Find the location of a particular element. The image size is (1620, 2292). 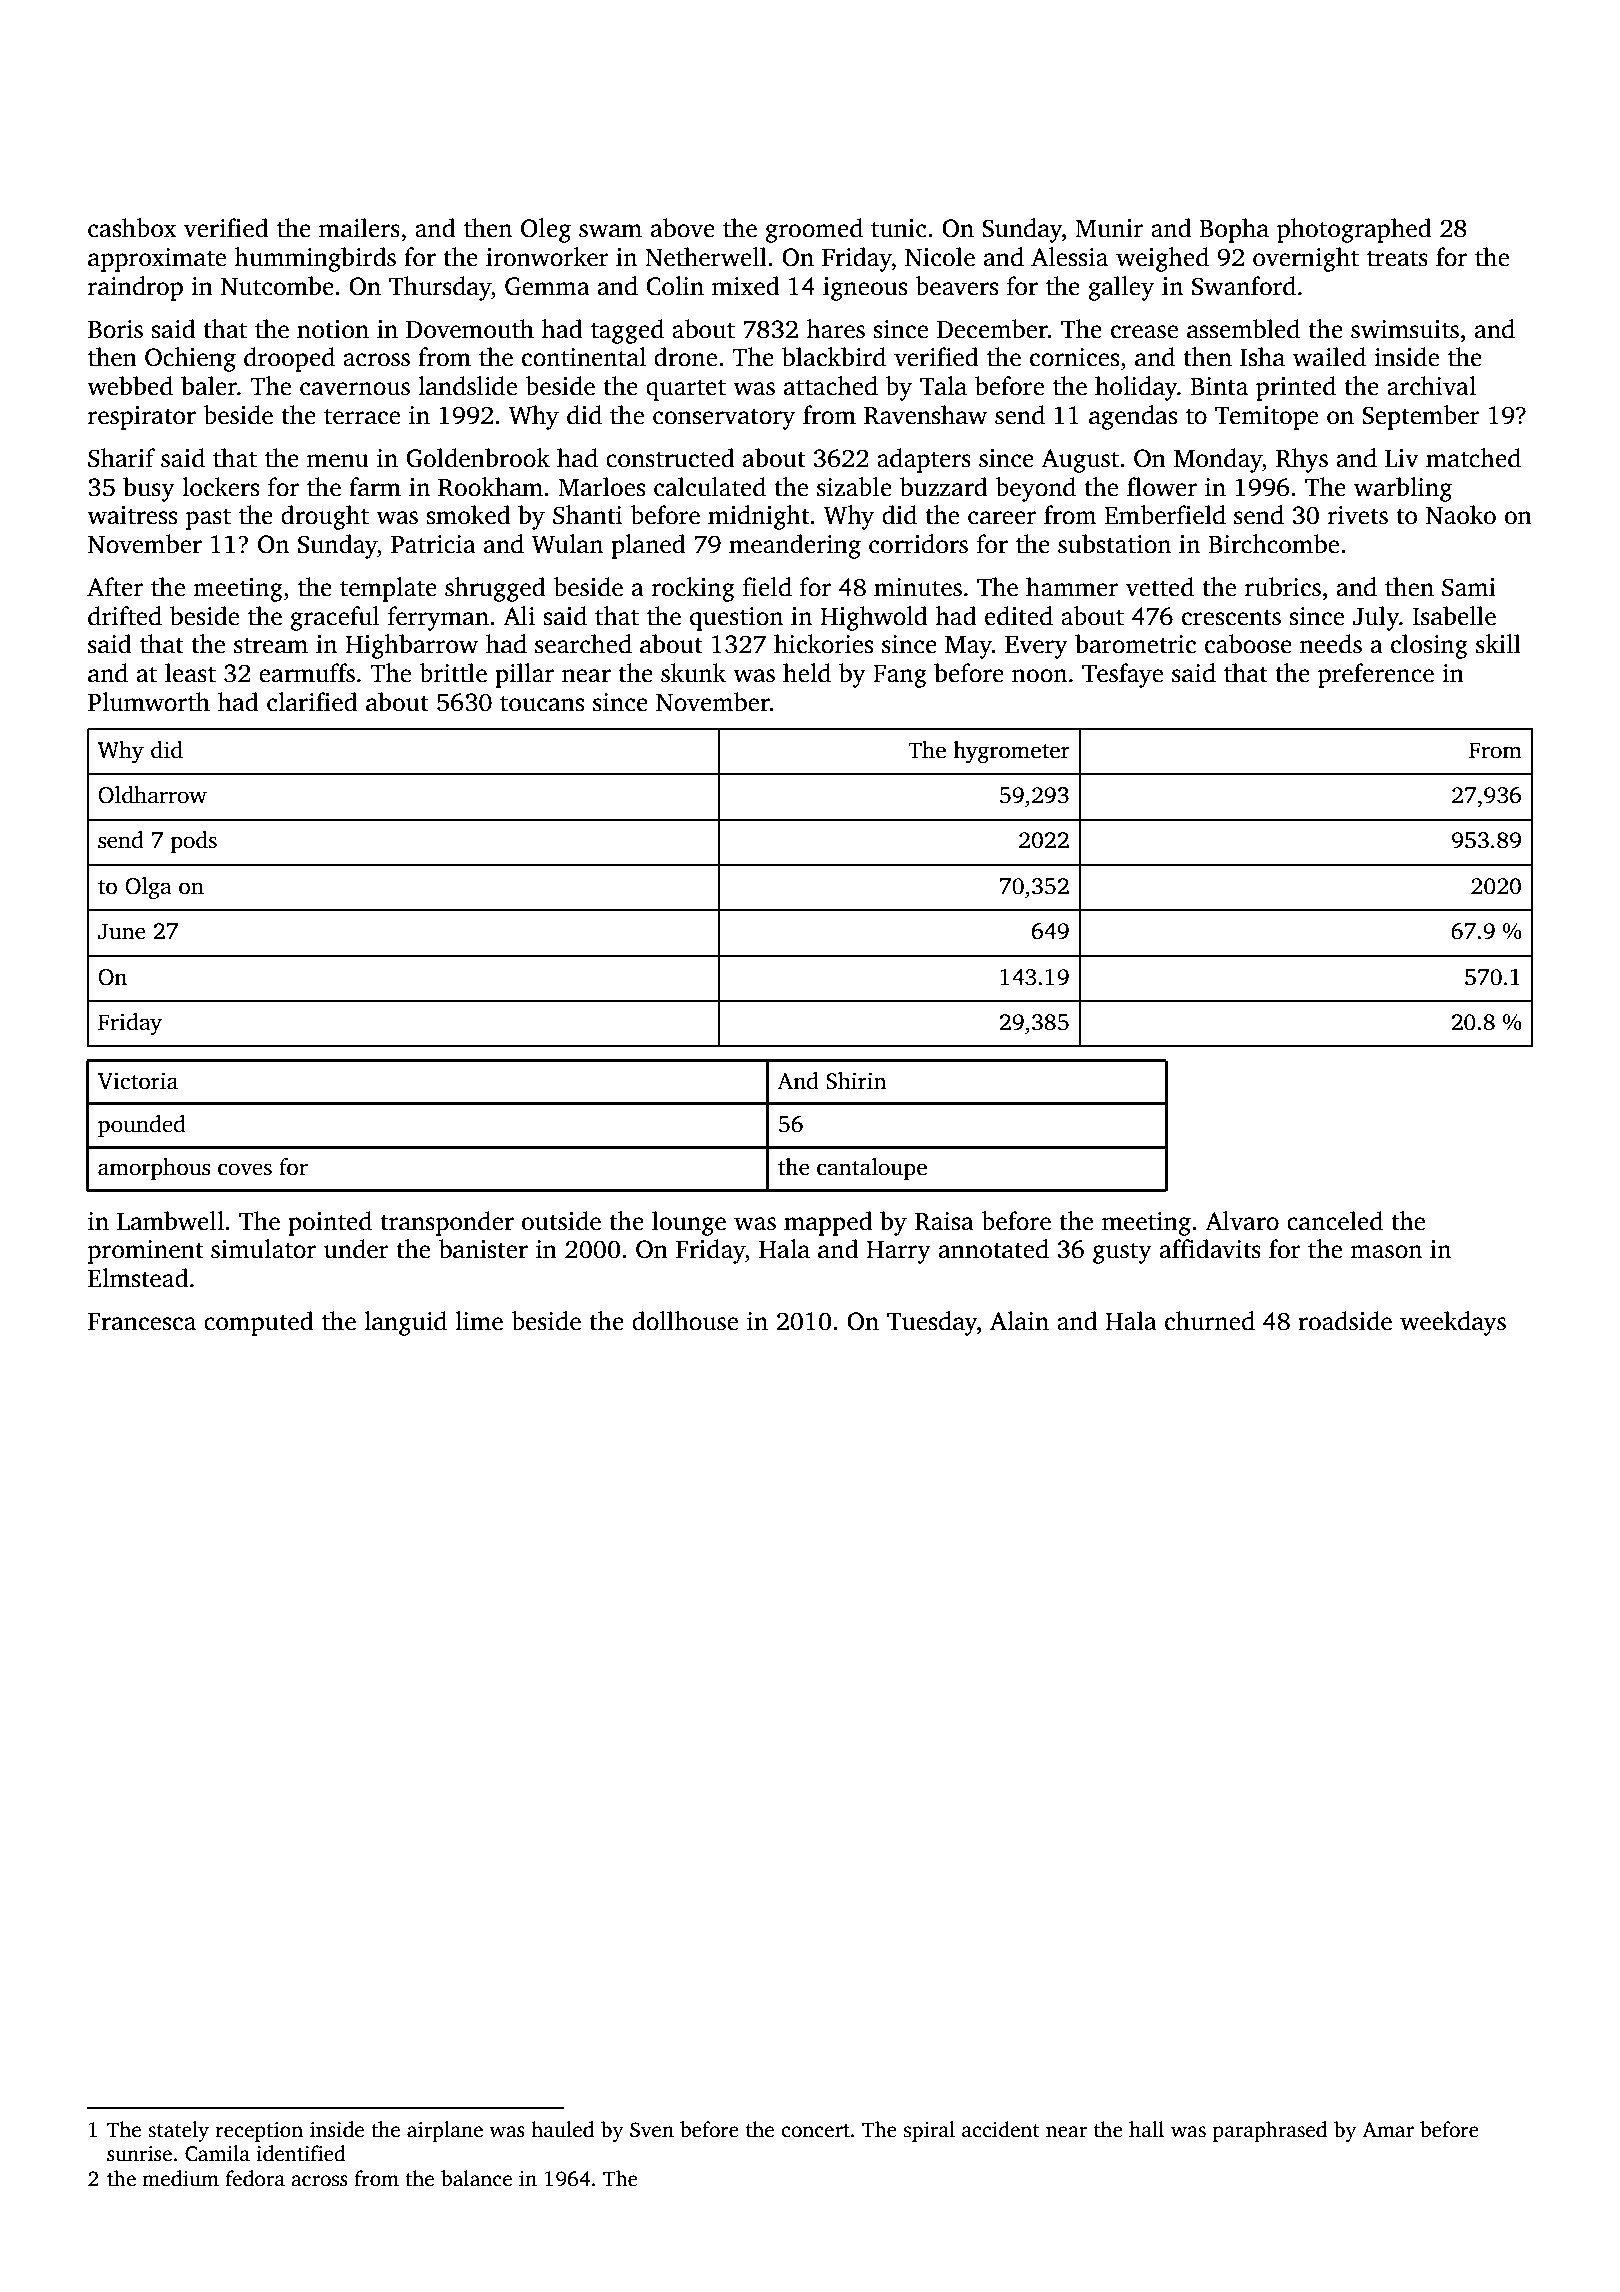

lime is located at coordinates (479, 1321).
